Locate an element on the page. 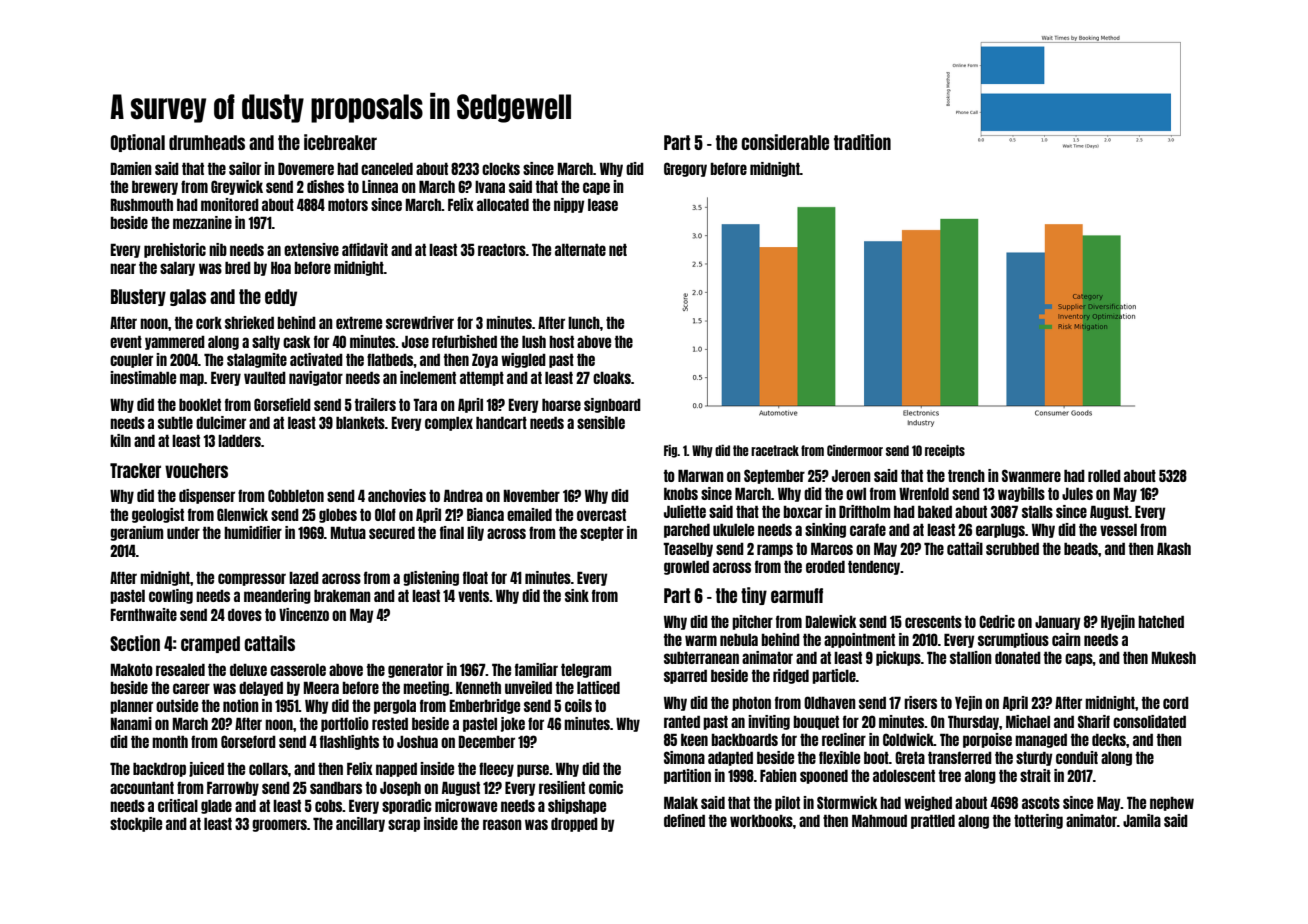 The width and height of the document is (1308, 924). crescents is located at coordinates (933, 622).
